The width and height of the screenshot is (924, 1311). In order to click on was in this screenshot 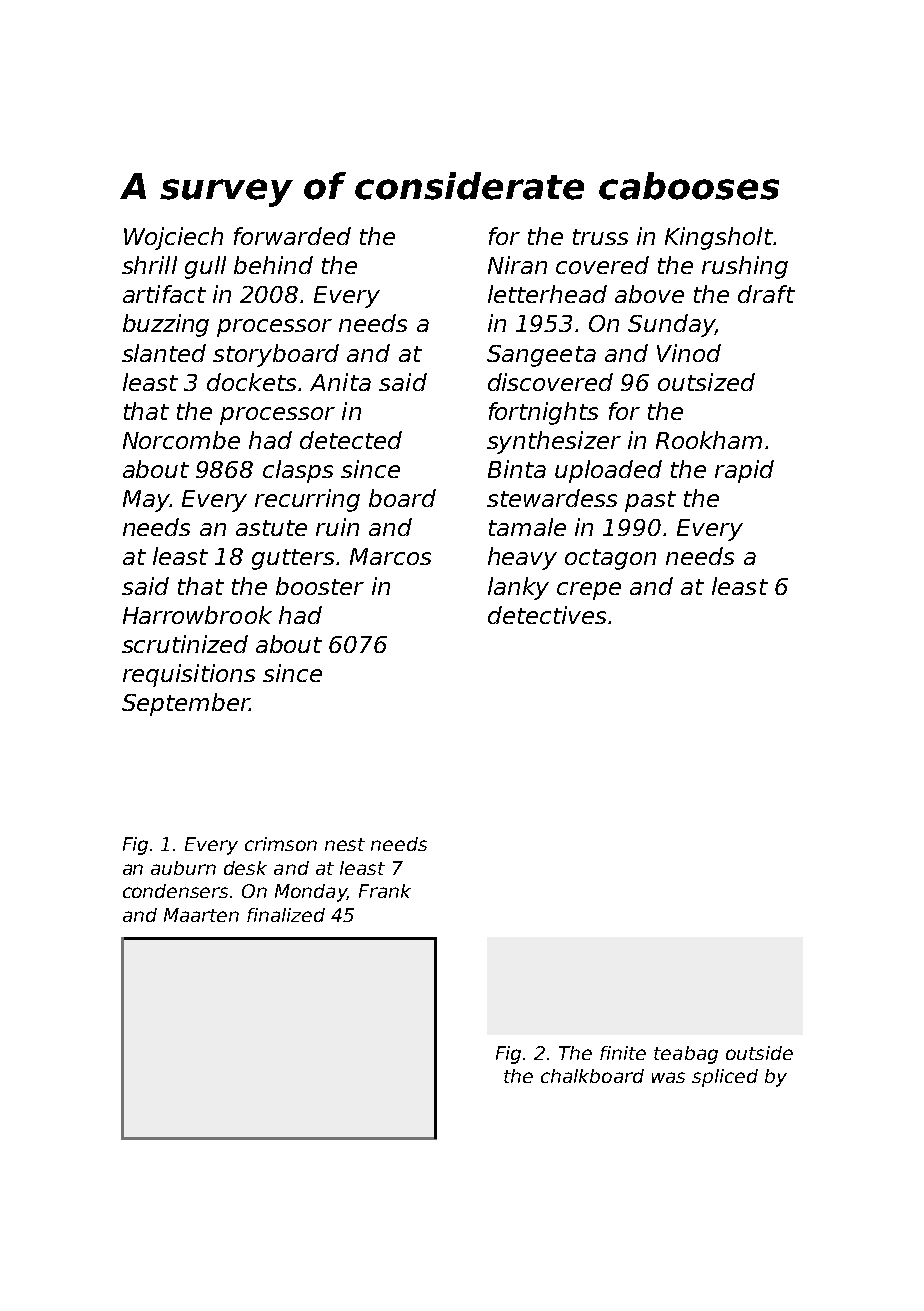, I will do `click(668, 1077)`.
